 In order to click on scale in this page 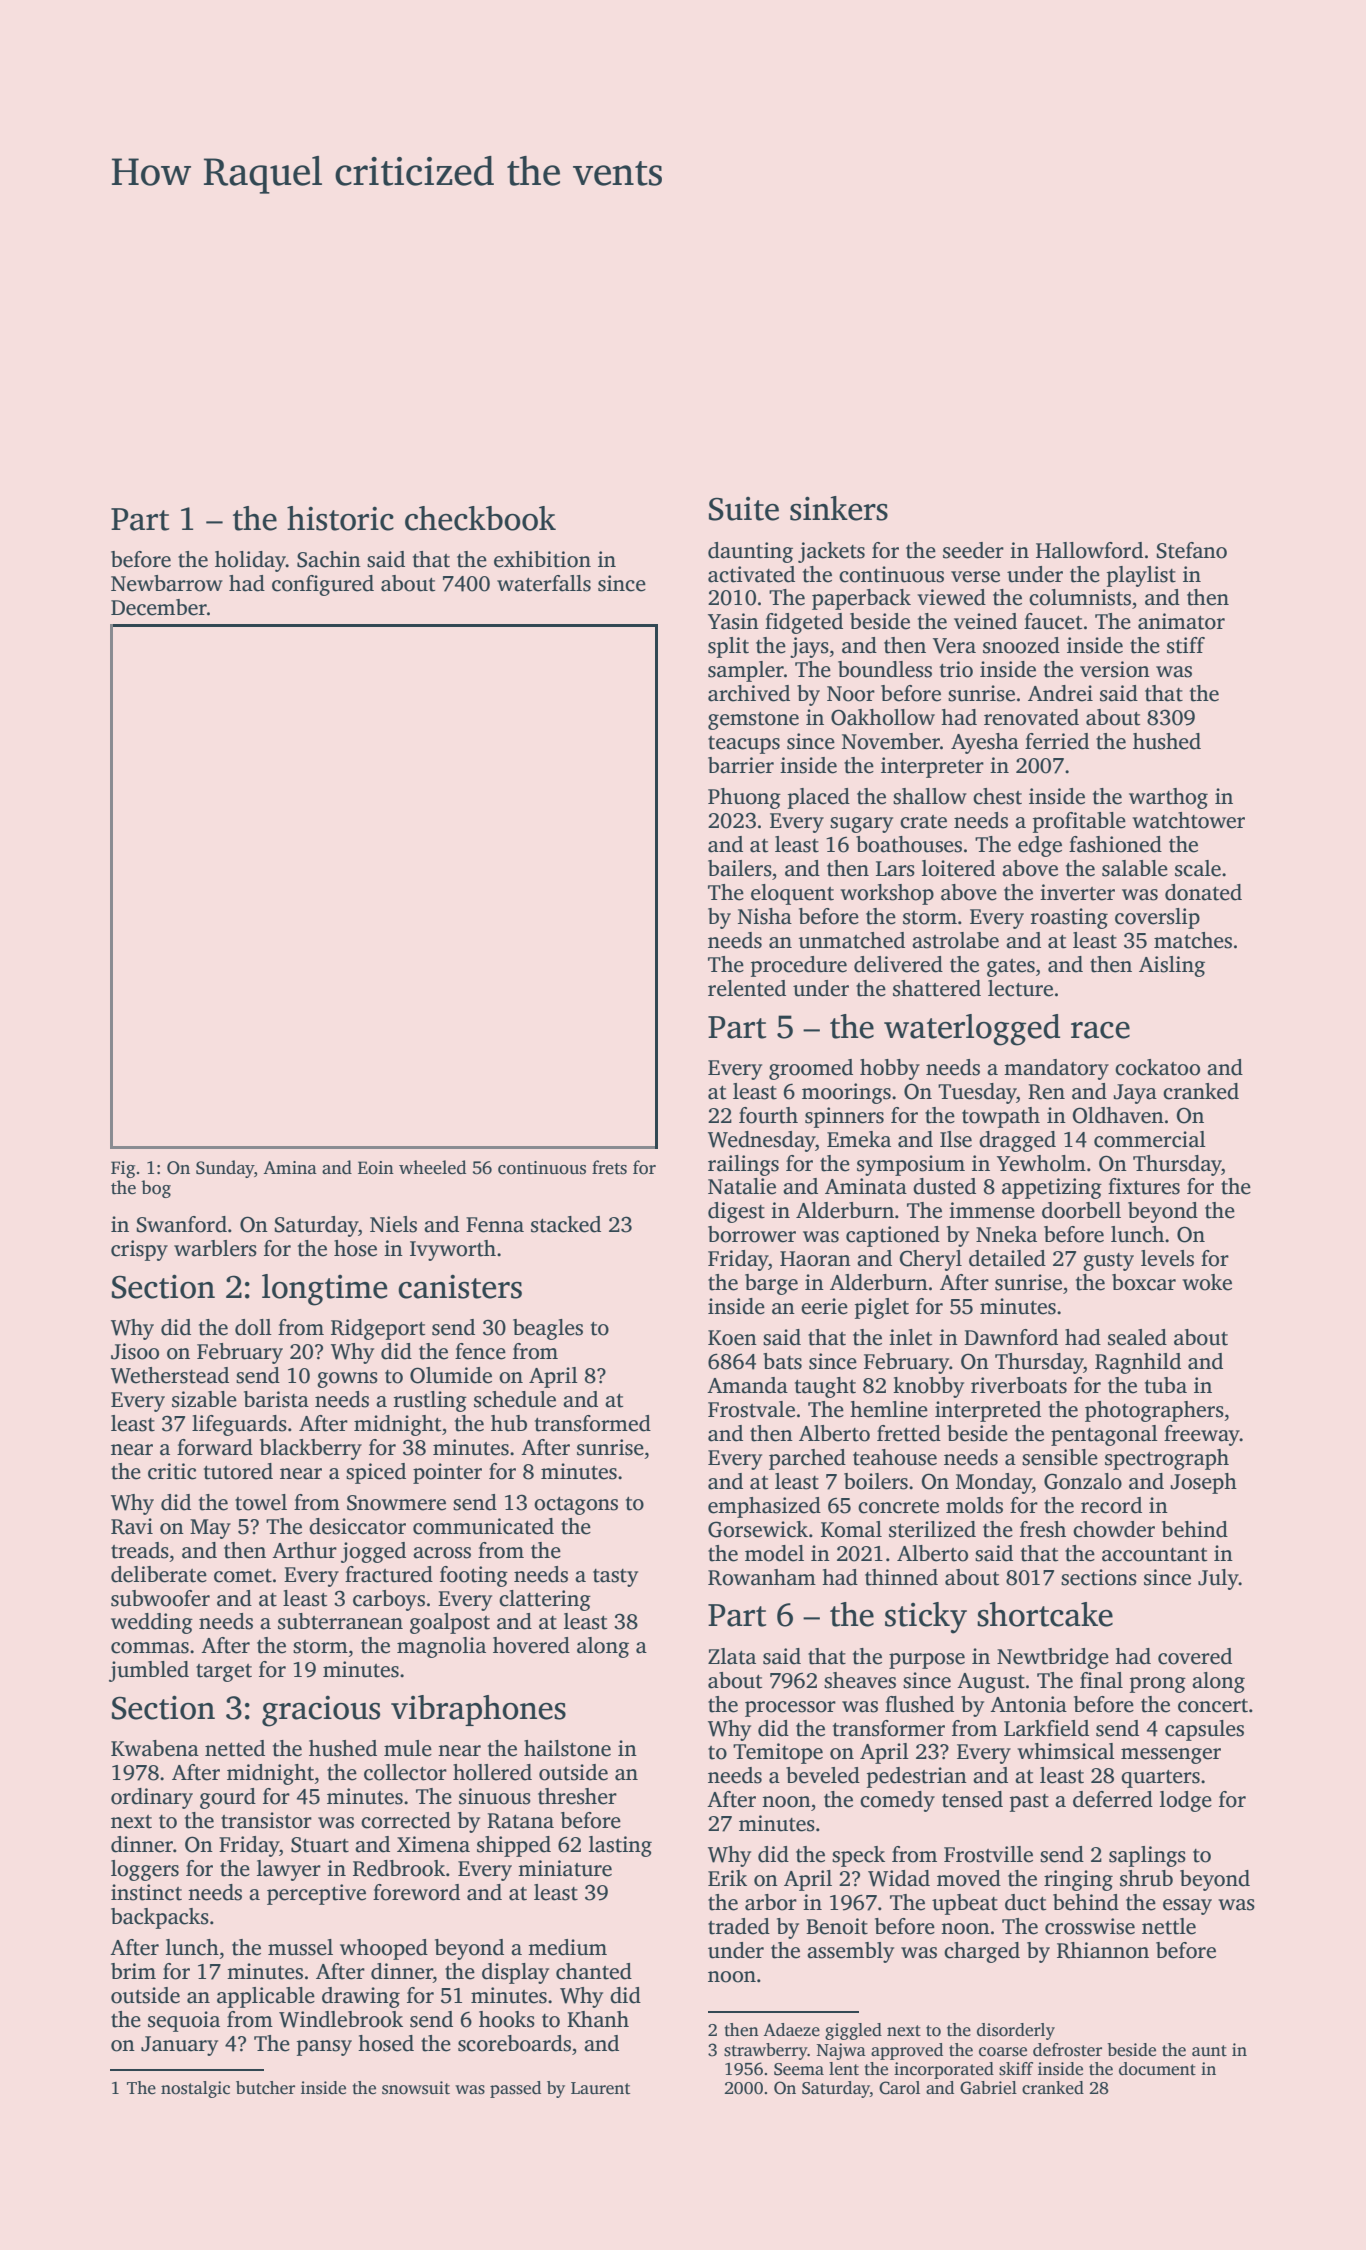, I will do `click(1198, 868)`.
